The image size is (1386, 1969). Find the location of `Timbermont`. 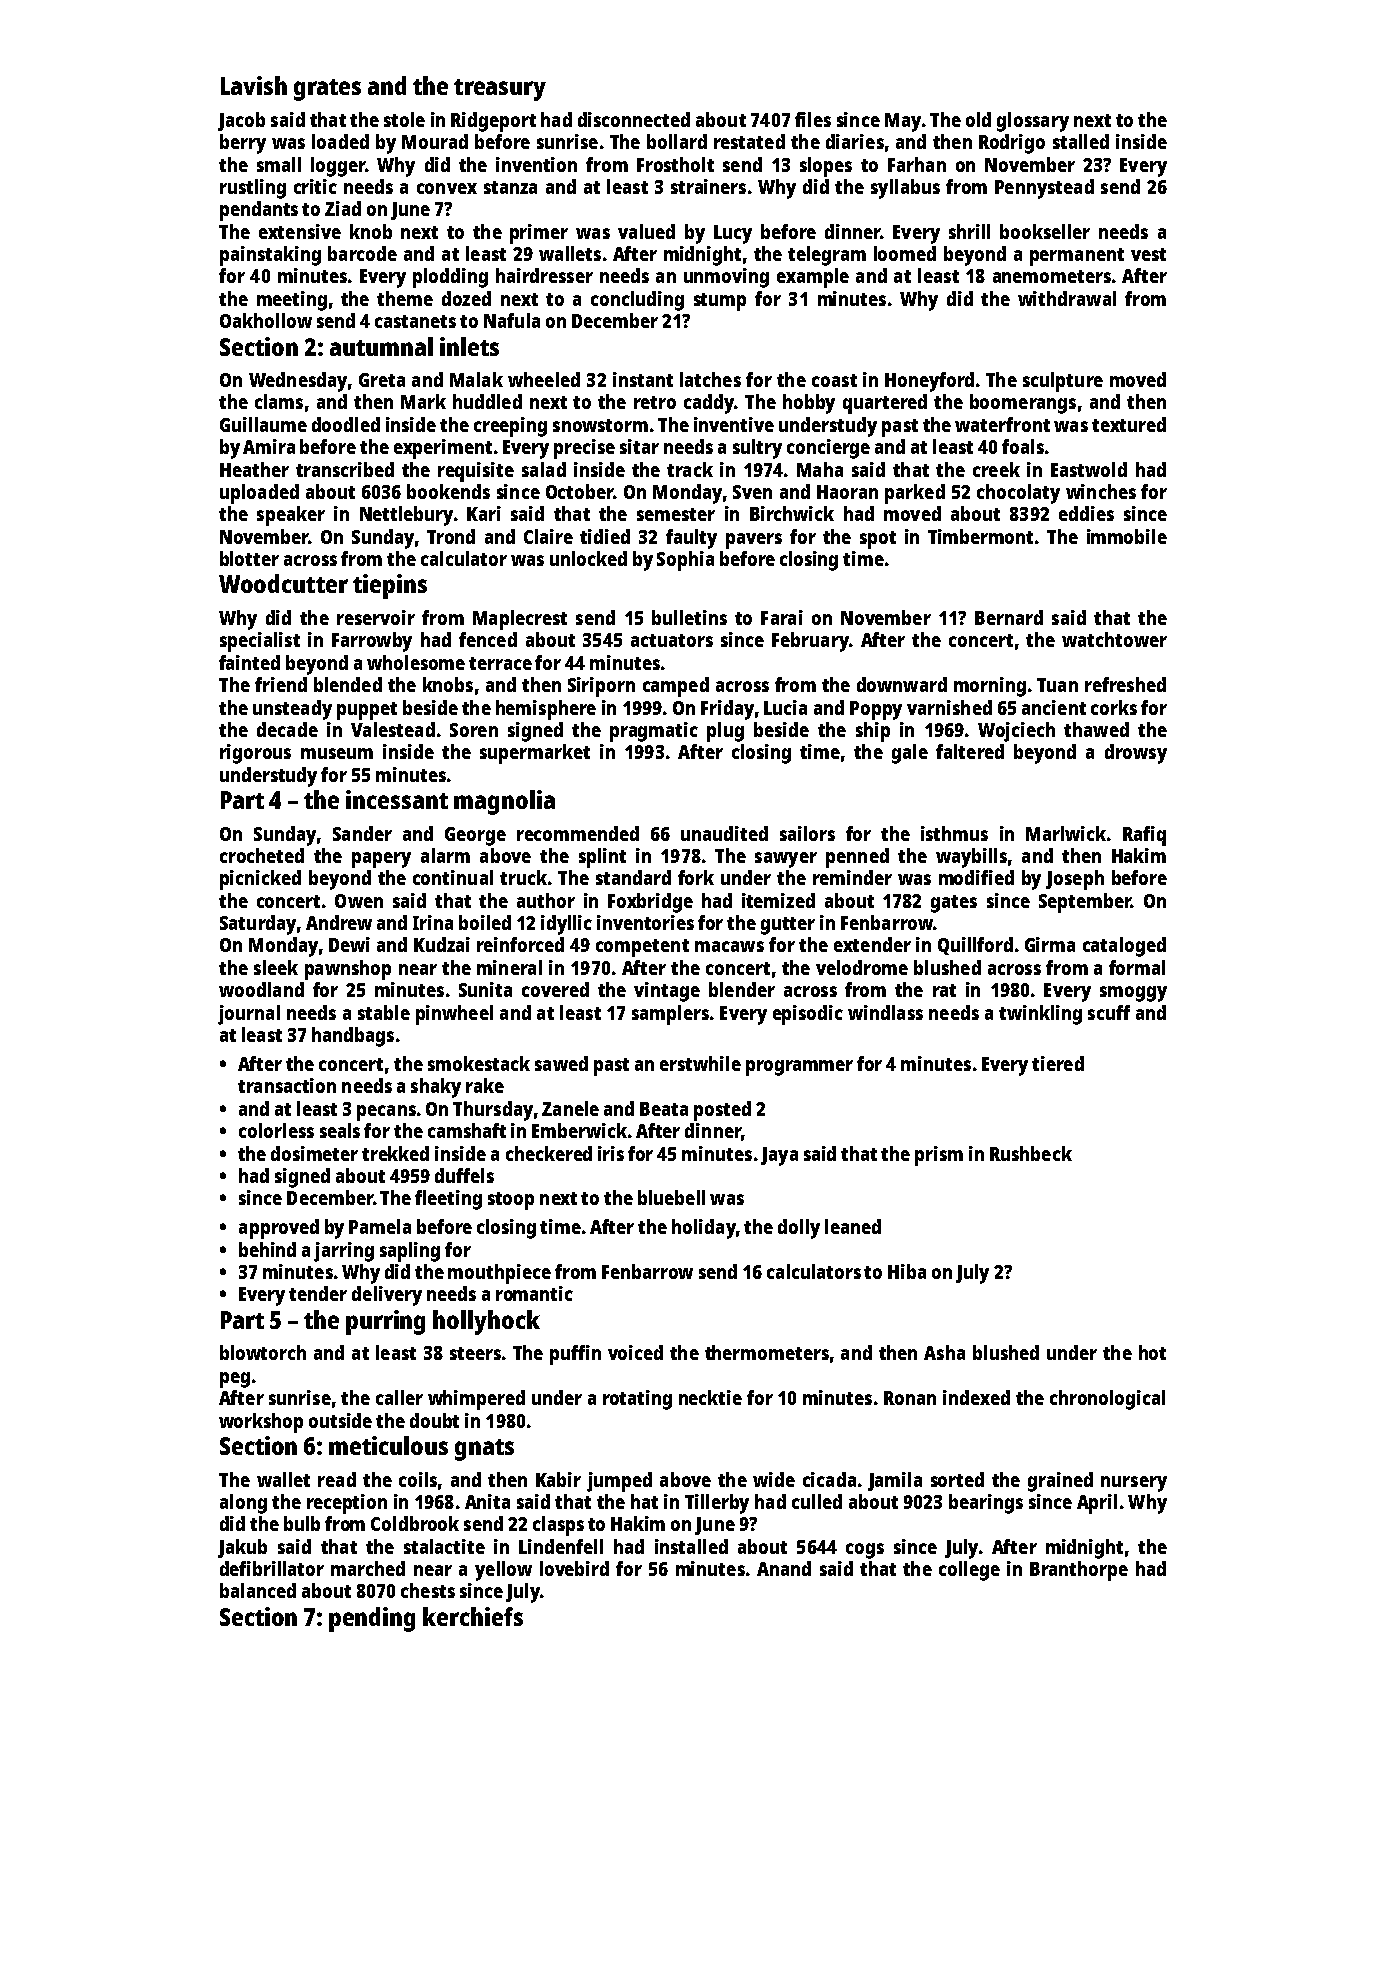

Timbermont is located at coordinates (980, 536).
